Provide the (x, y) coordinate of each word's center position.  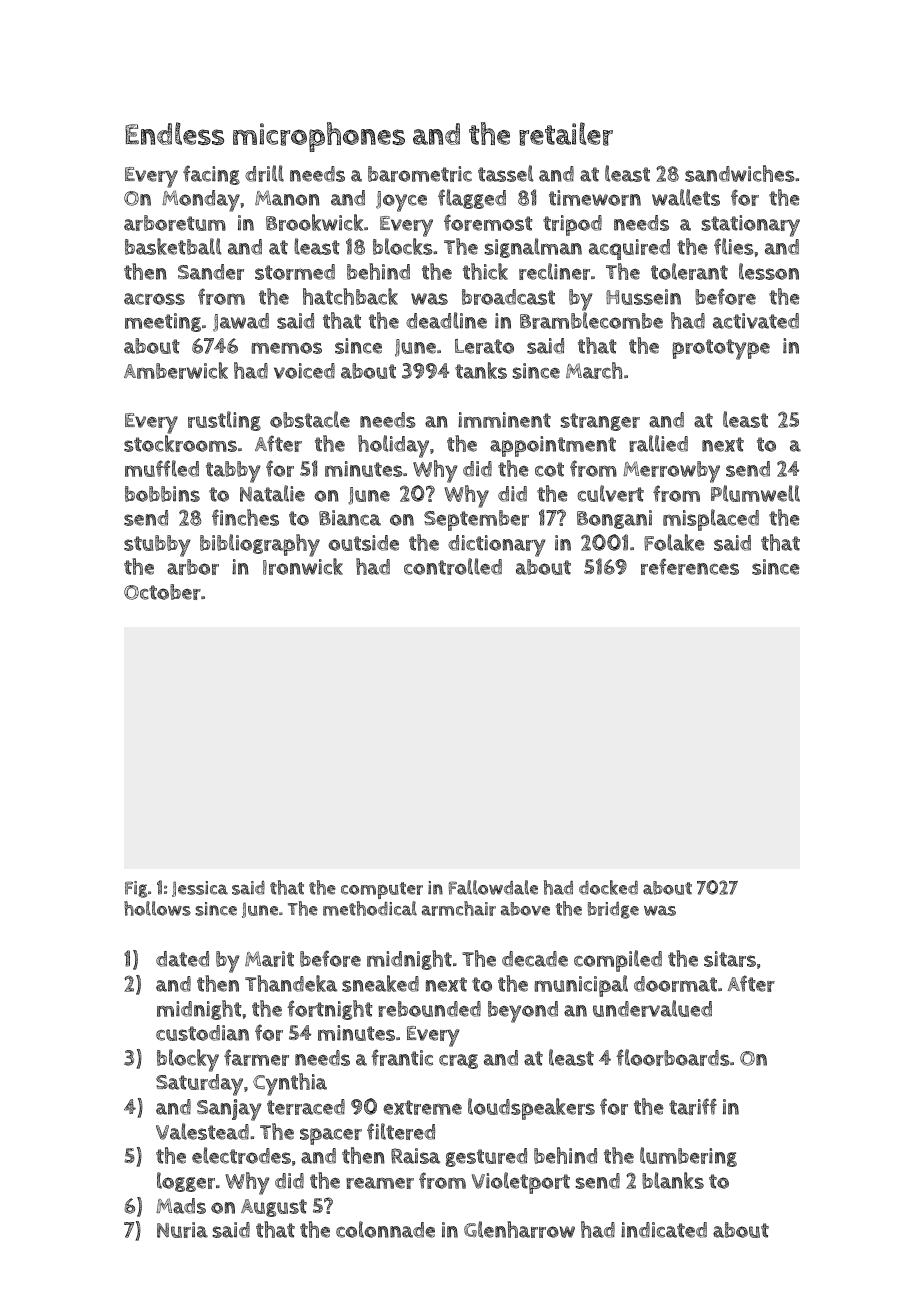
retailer (566, 134)
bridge (613, 910)
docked (608, 887)
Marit (269, 959)
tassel (505, 173)
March (594, 370)
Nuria (182, 1230)
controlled (453, 566)
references (690, 566)
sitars (730, 959)
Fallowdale (493, 887)
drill (264, 173)
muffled (162, 468)
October (162, 592)
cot (549, 469)
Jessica (200, 889)
